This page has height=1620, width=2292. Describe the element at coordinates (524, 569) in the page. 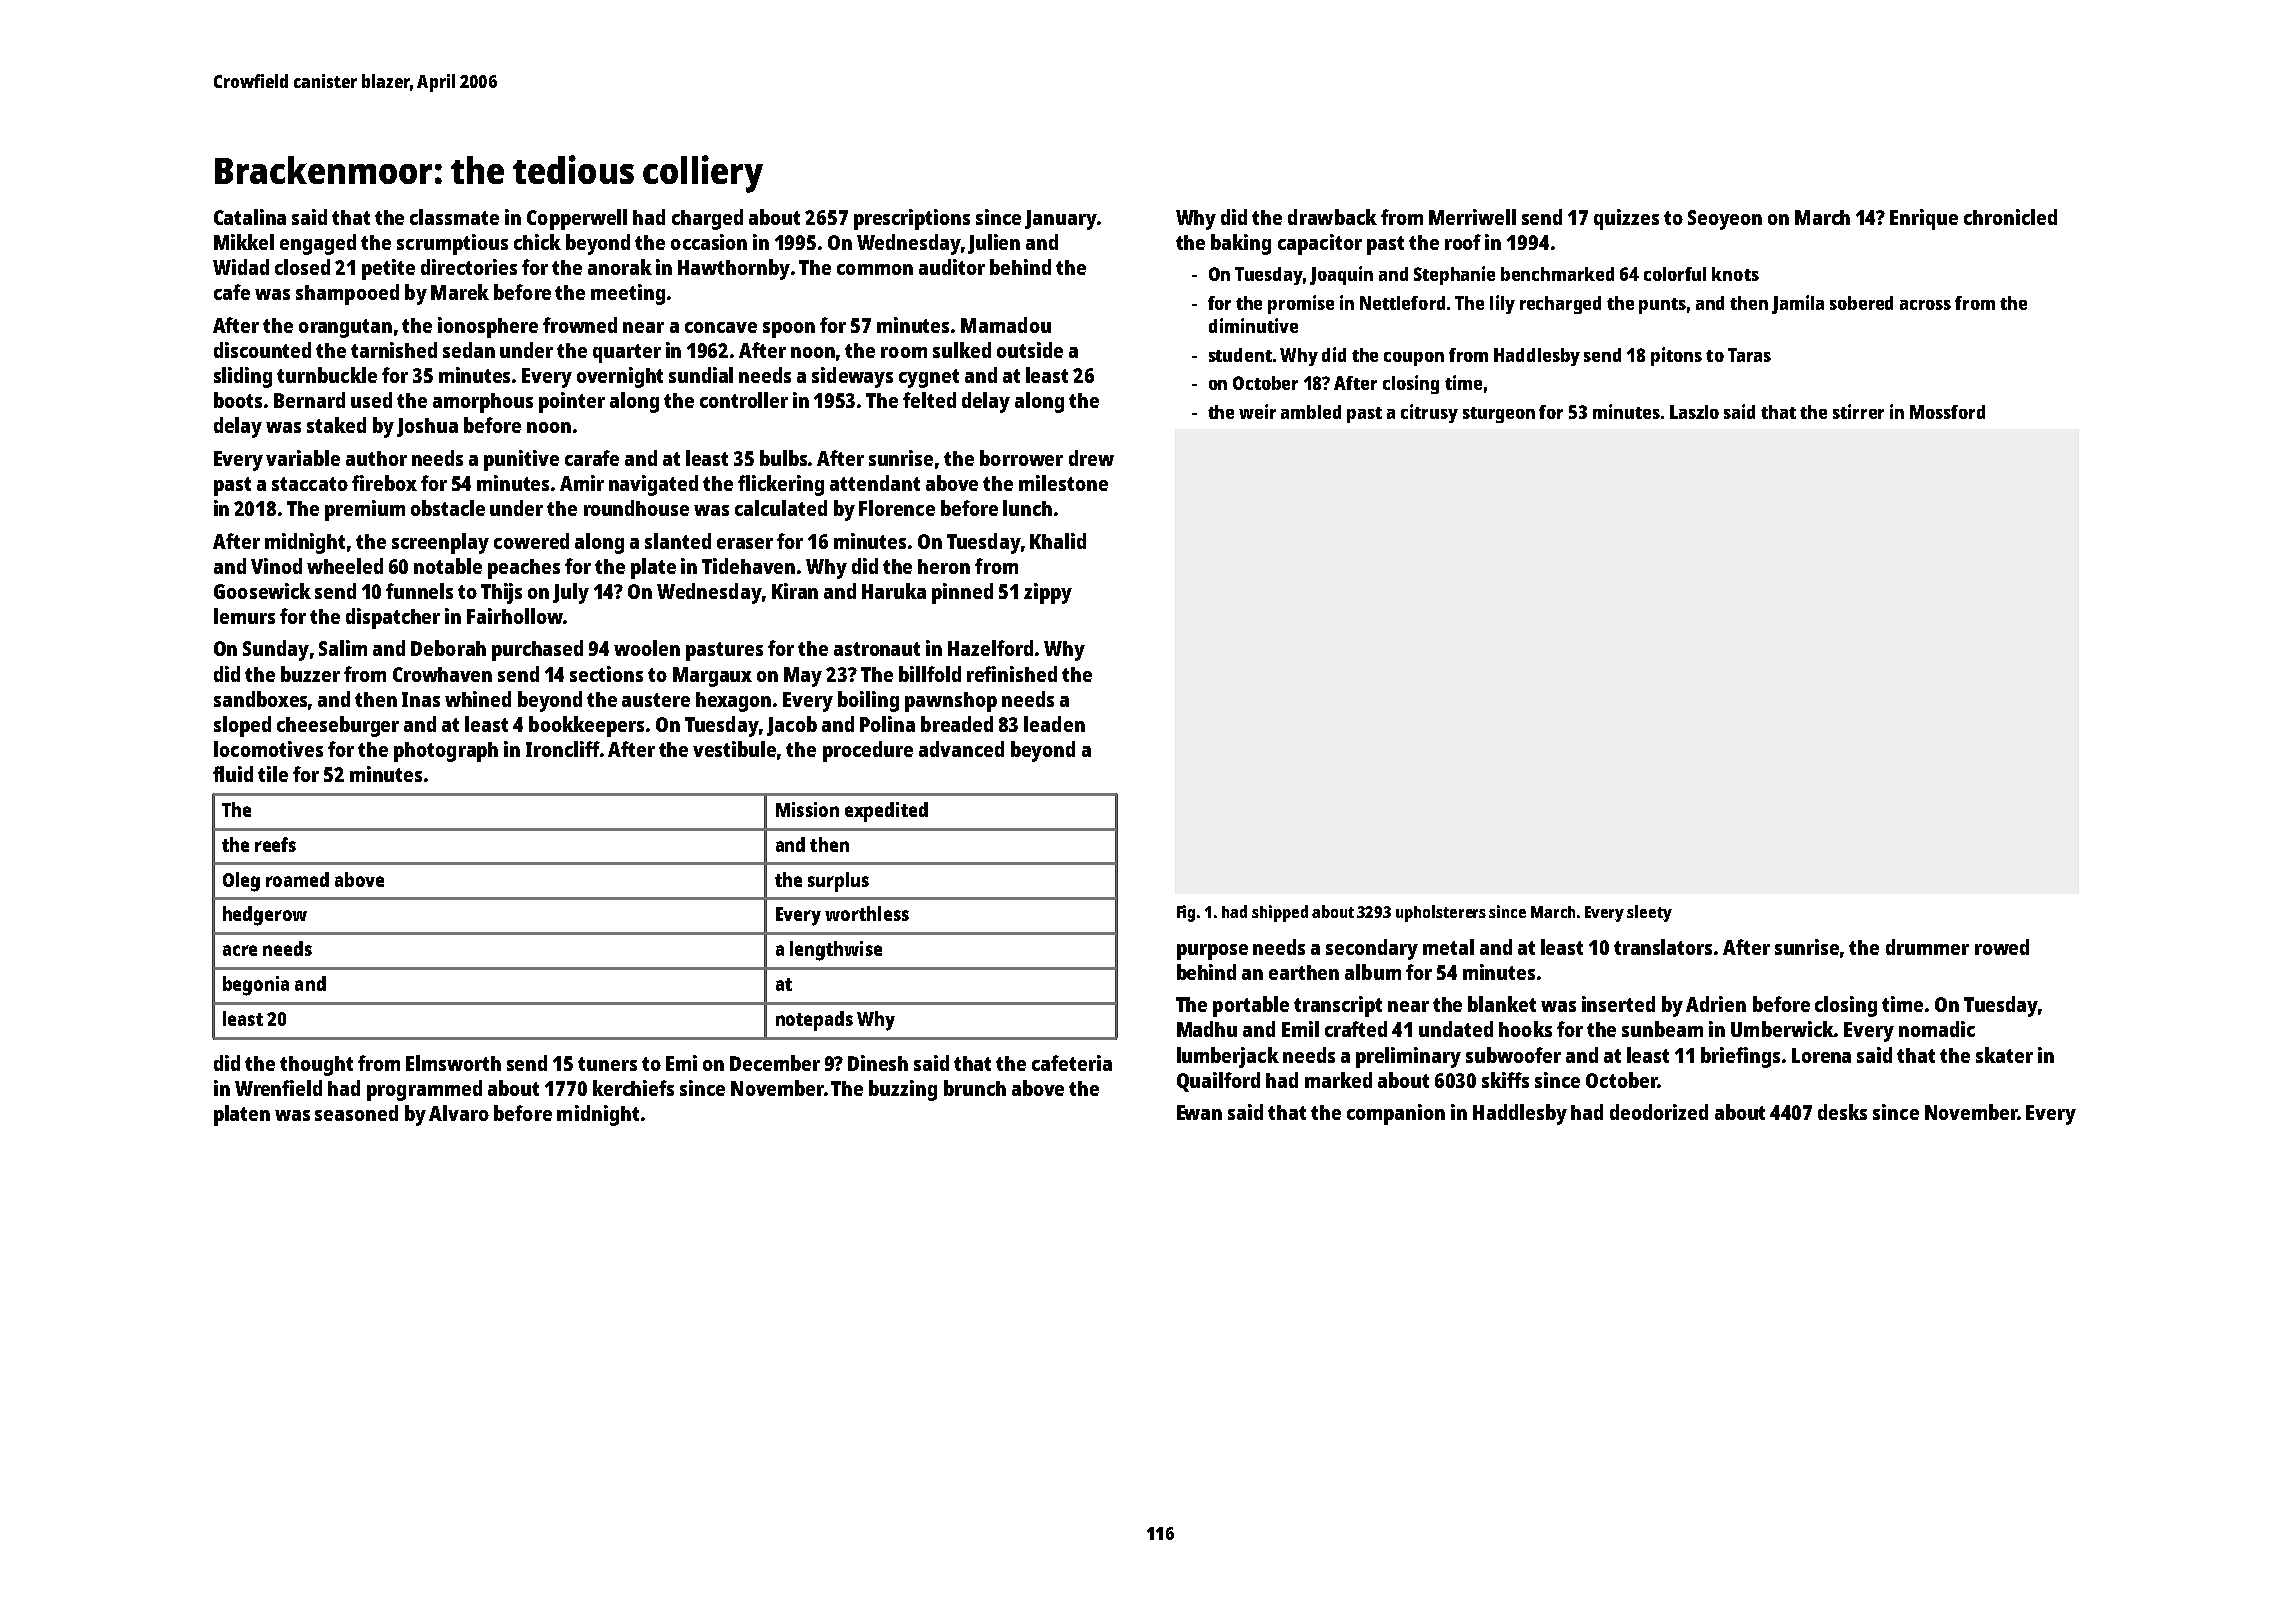

I see `peaches` at that location.
